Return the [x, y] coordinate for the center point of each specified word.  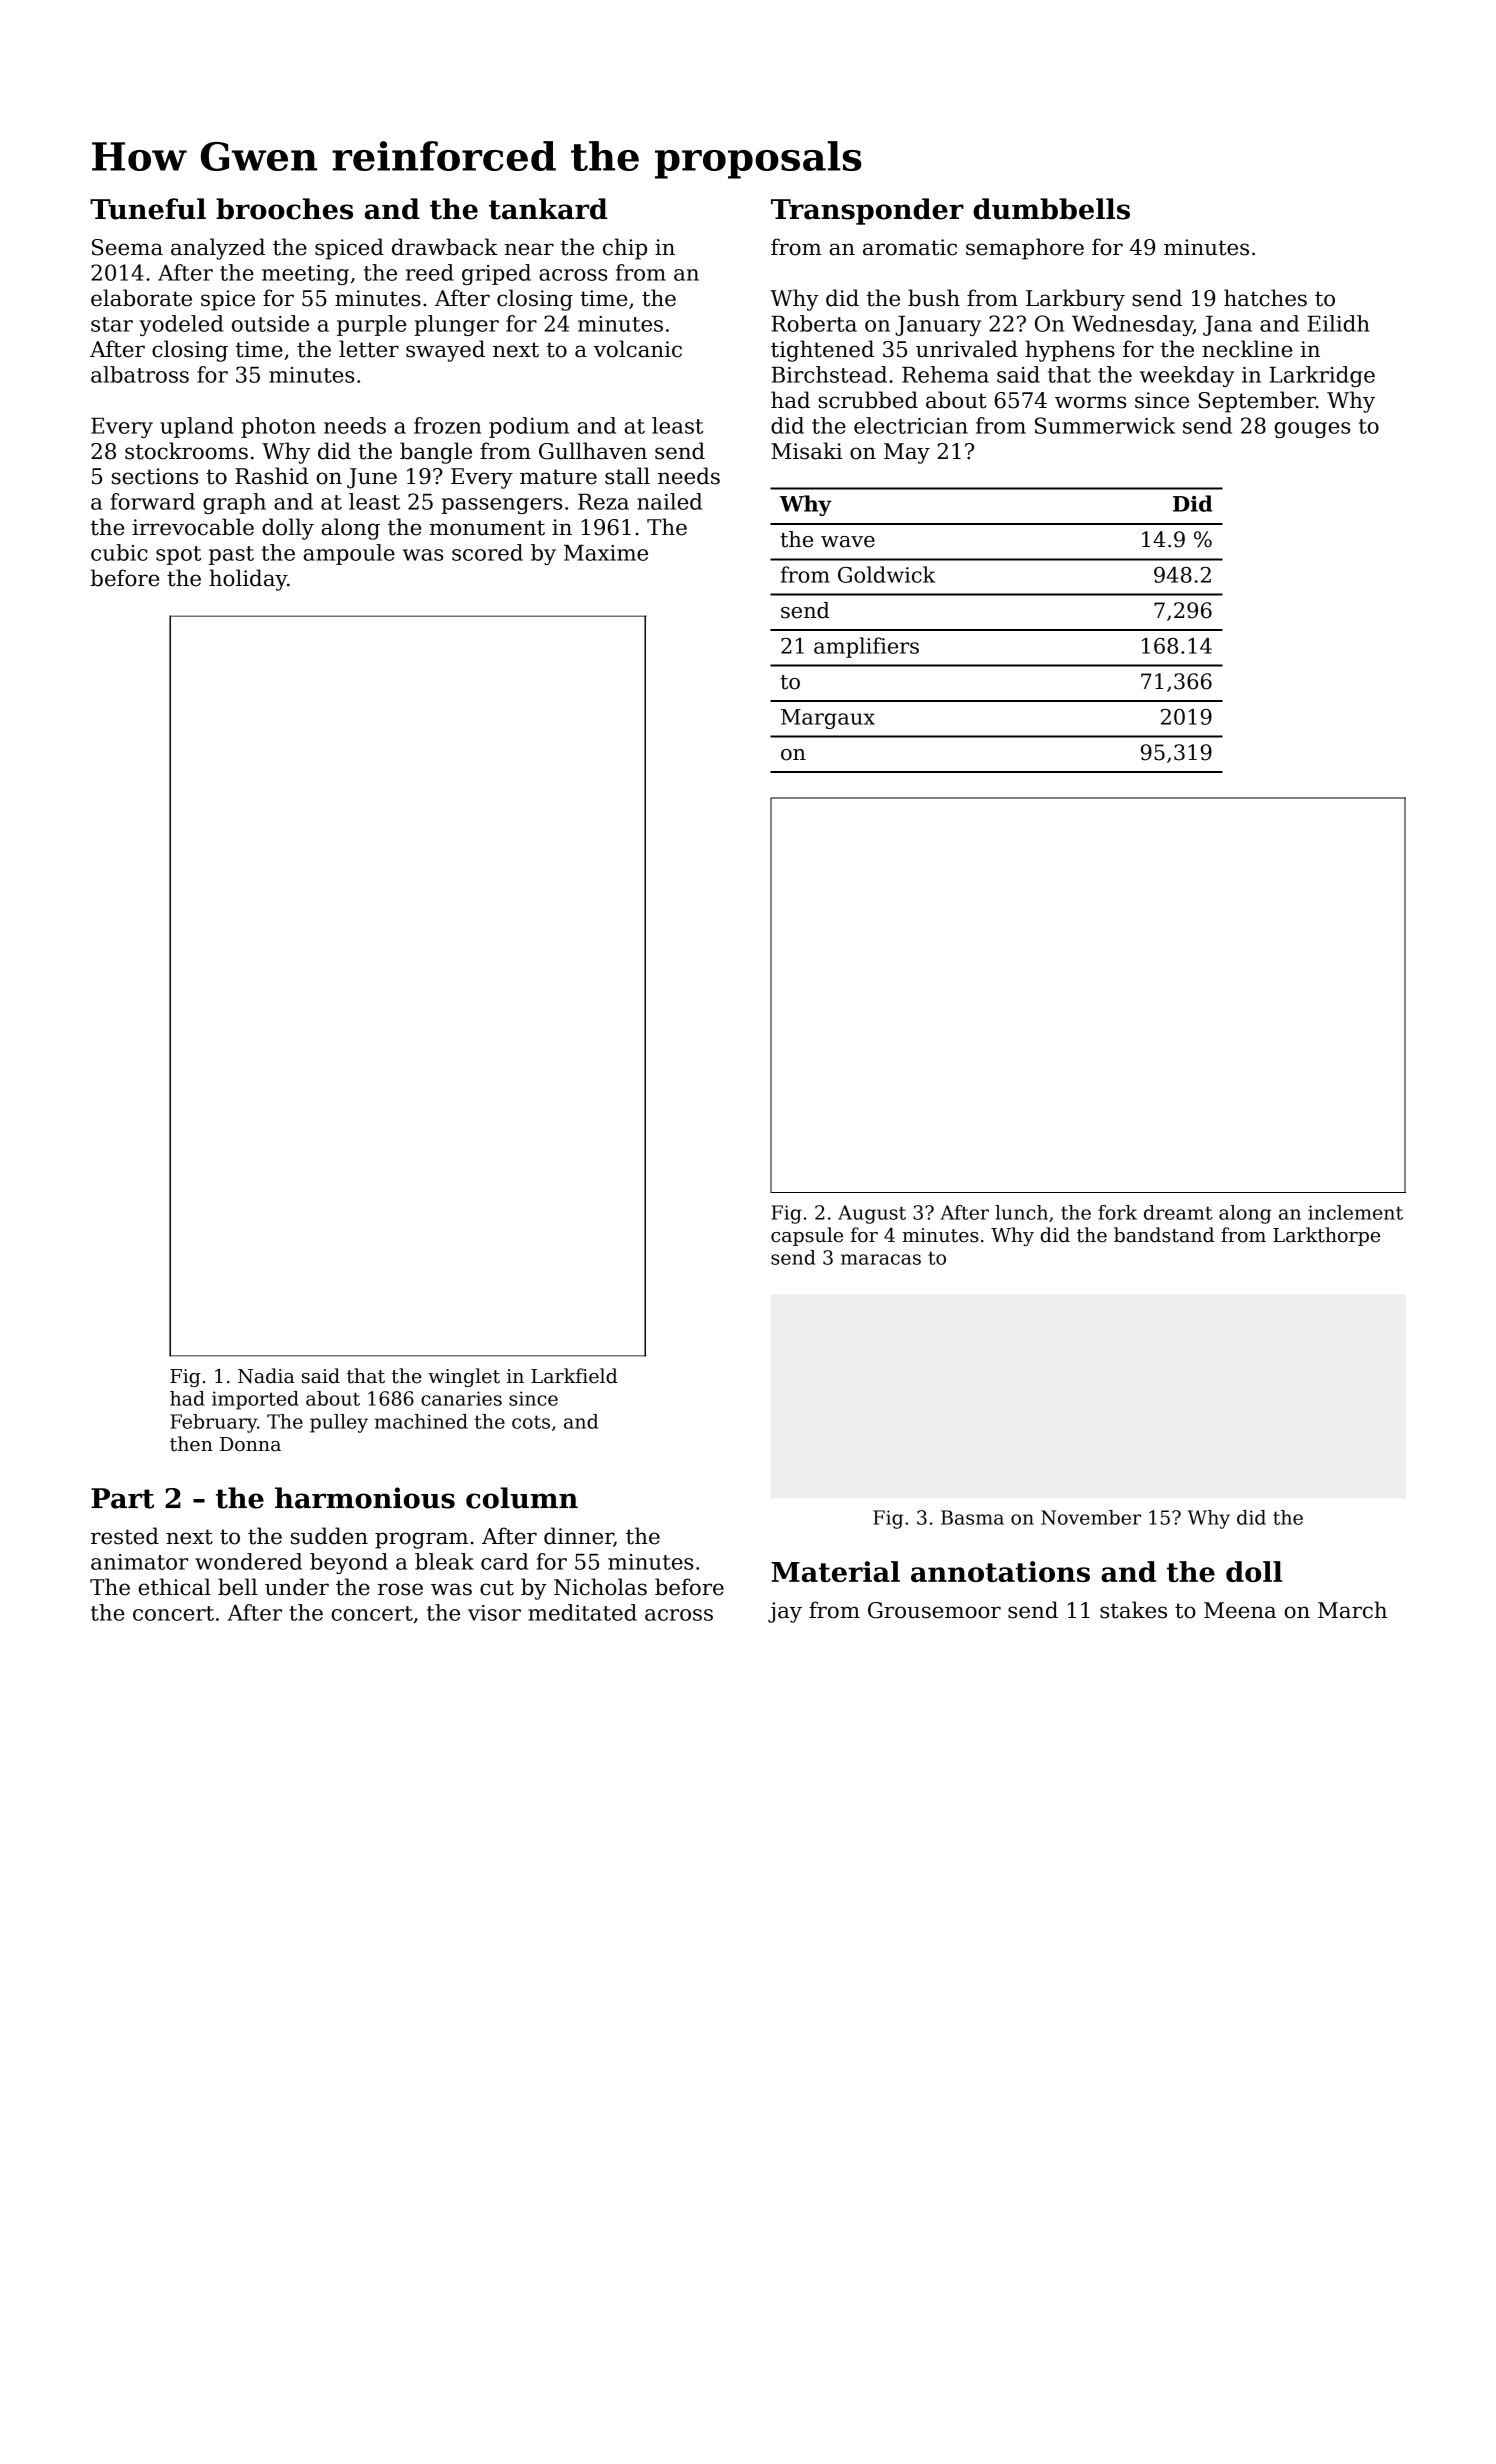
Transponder [867, 211]
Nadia [266, 1376]
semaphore [1025, 249]
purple [371, 325]
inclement [1355, 1212]
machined [421, 1421]
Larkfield [574, 1376]
